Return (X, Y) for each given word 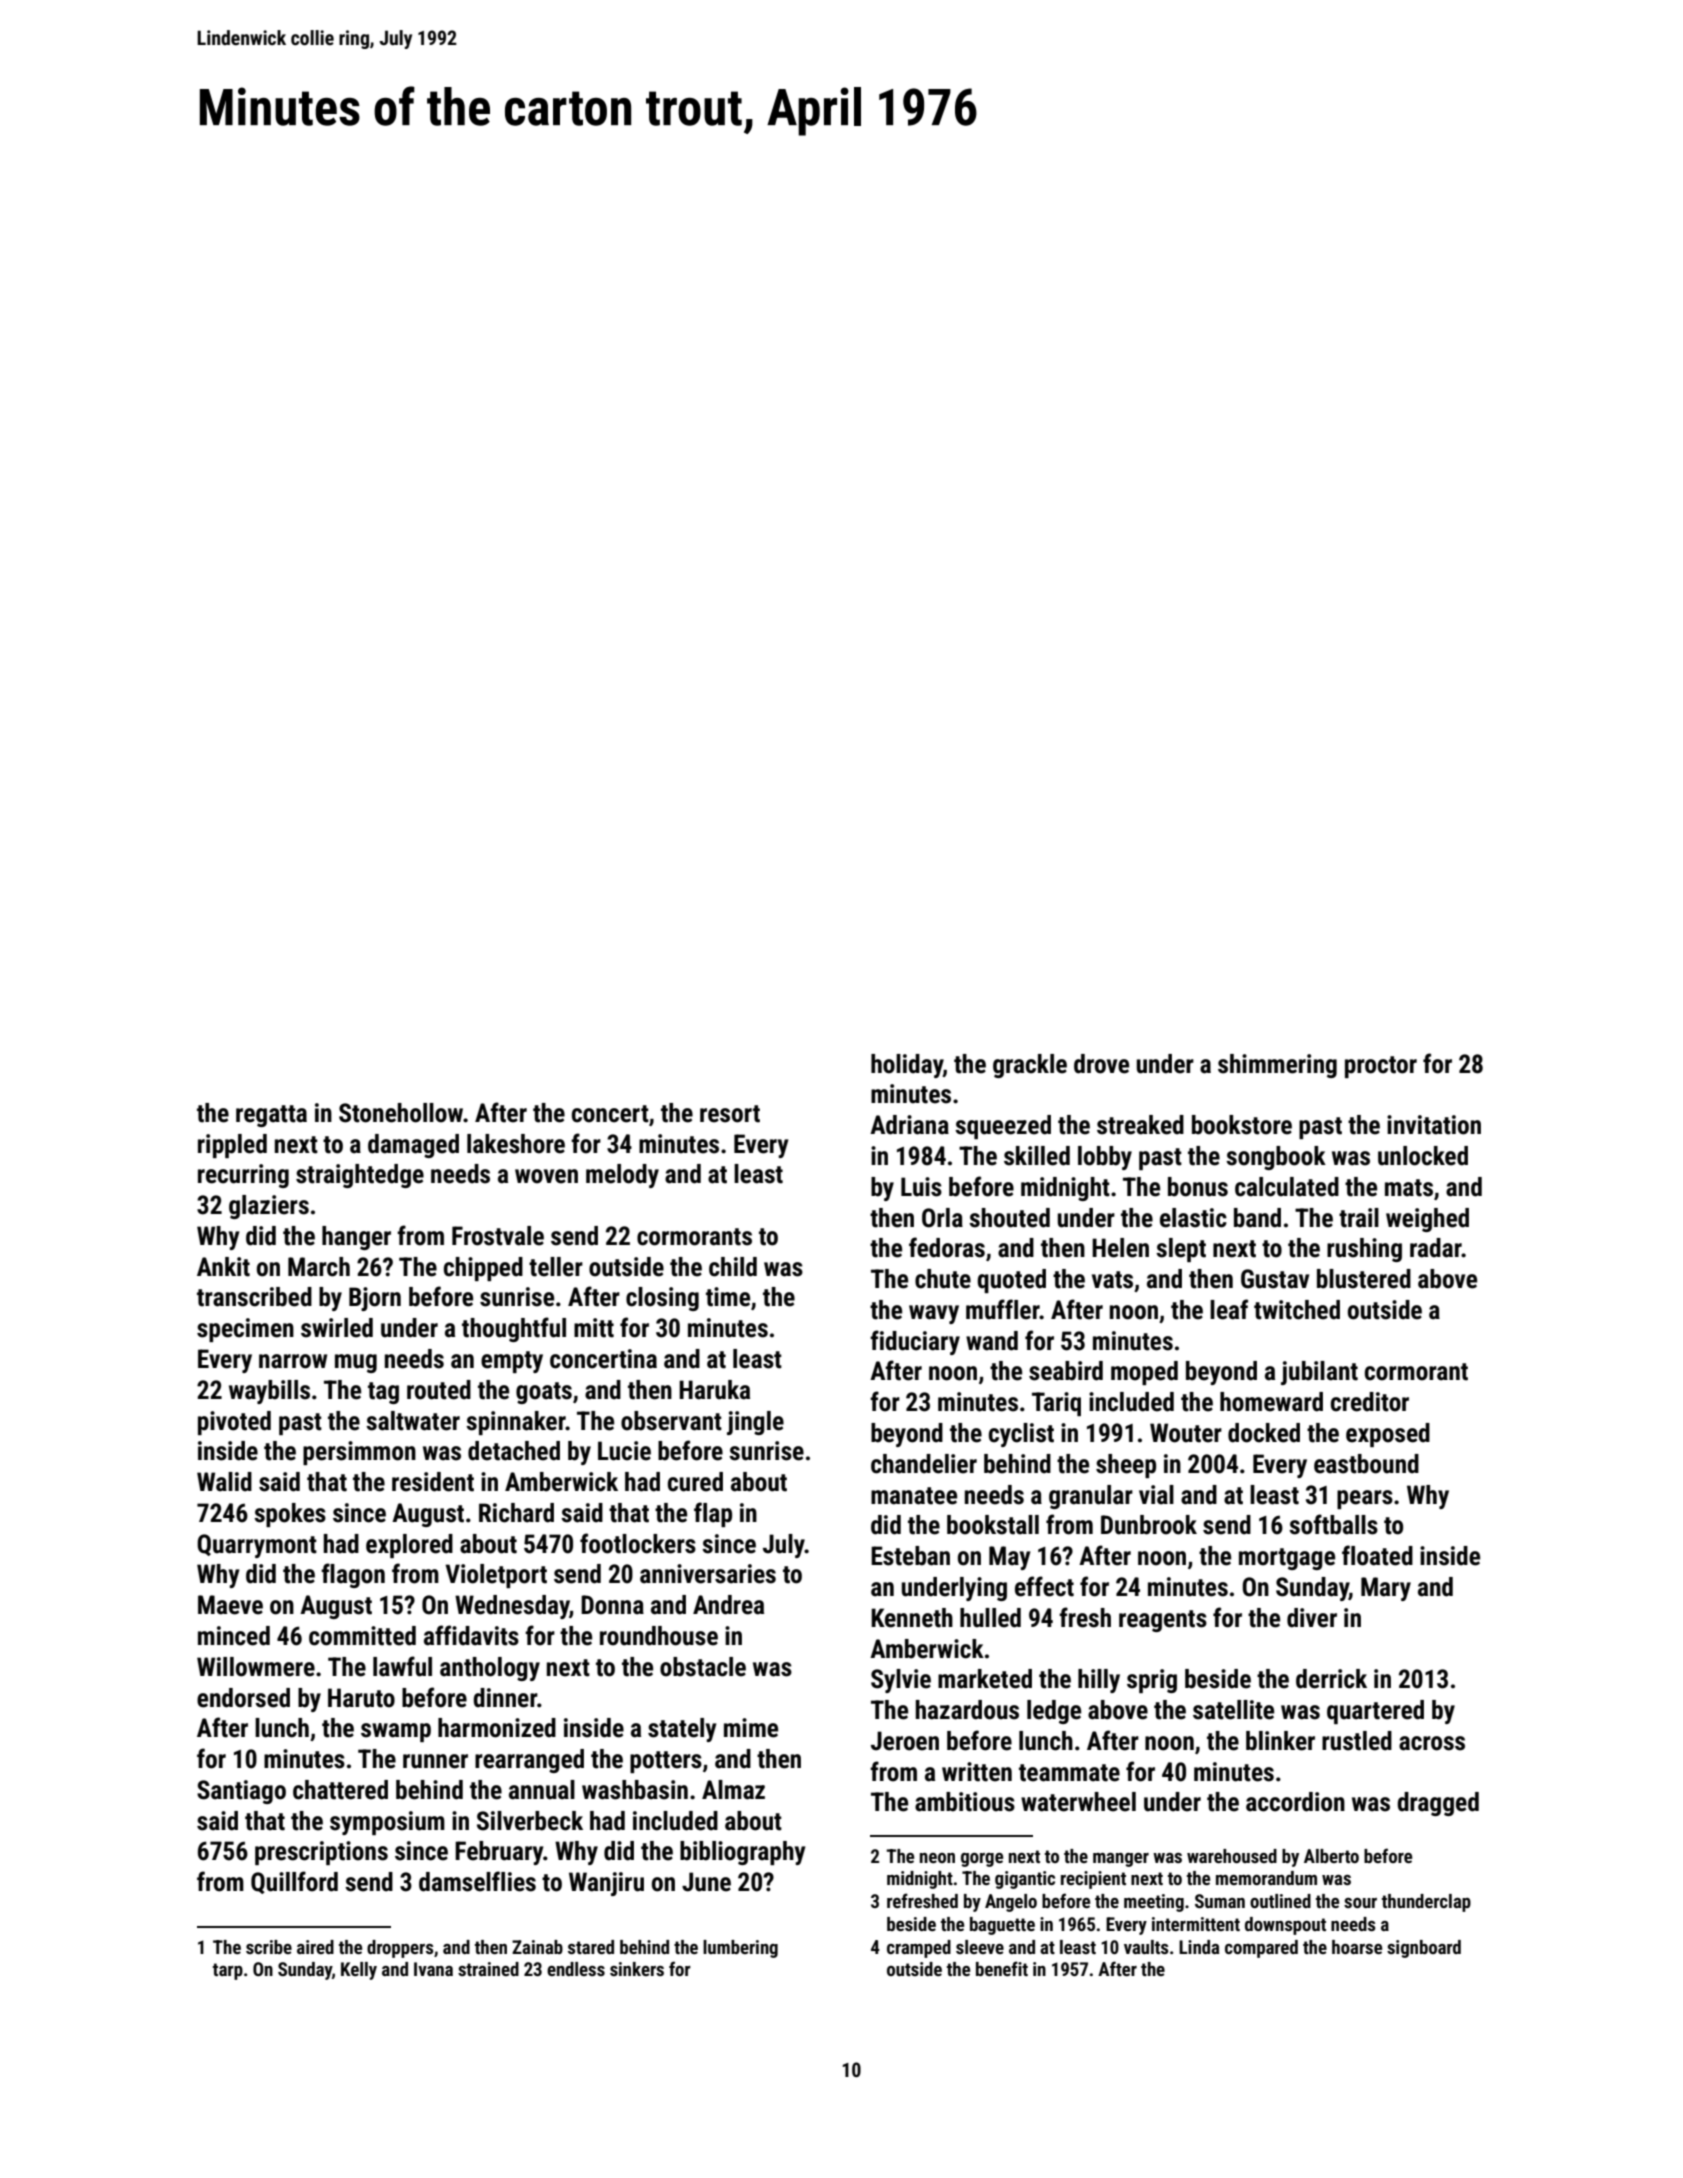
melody (622, 1176)
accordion (1295, 1802)
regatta (271, 1116)
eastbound (1366, 1464)
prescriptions (321, 1853)
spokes (290, 1515)
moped (1144, 1373)
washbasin (635, 1790)
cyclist (1021, 1435)
